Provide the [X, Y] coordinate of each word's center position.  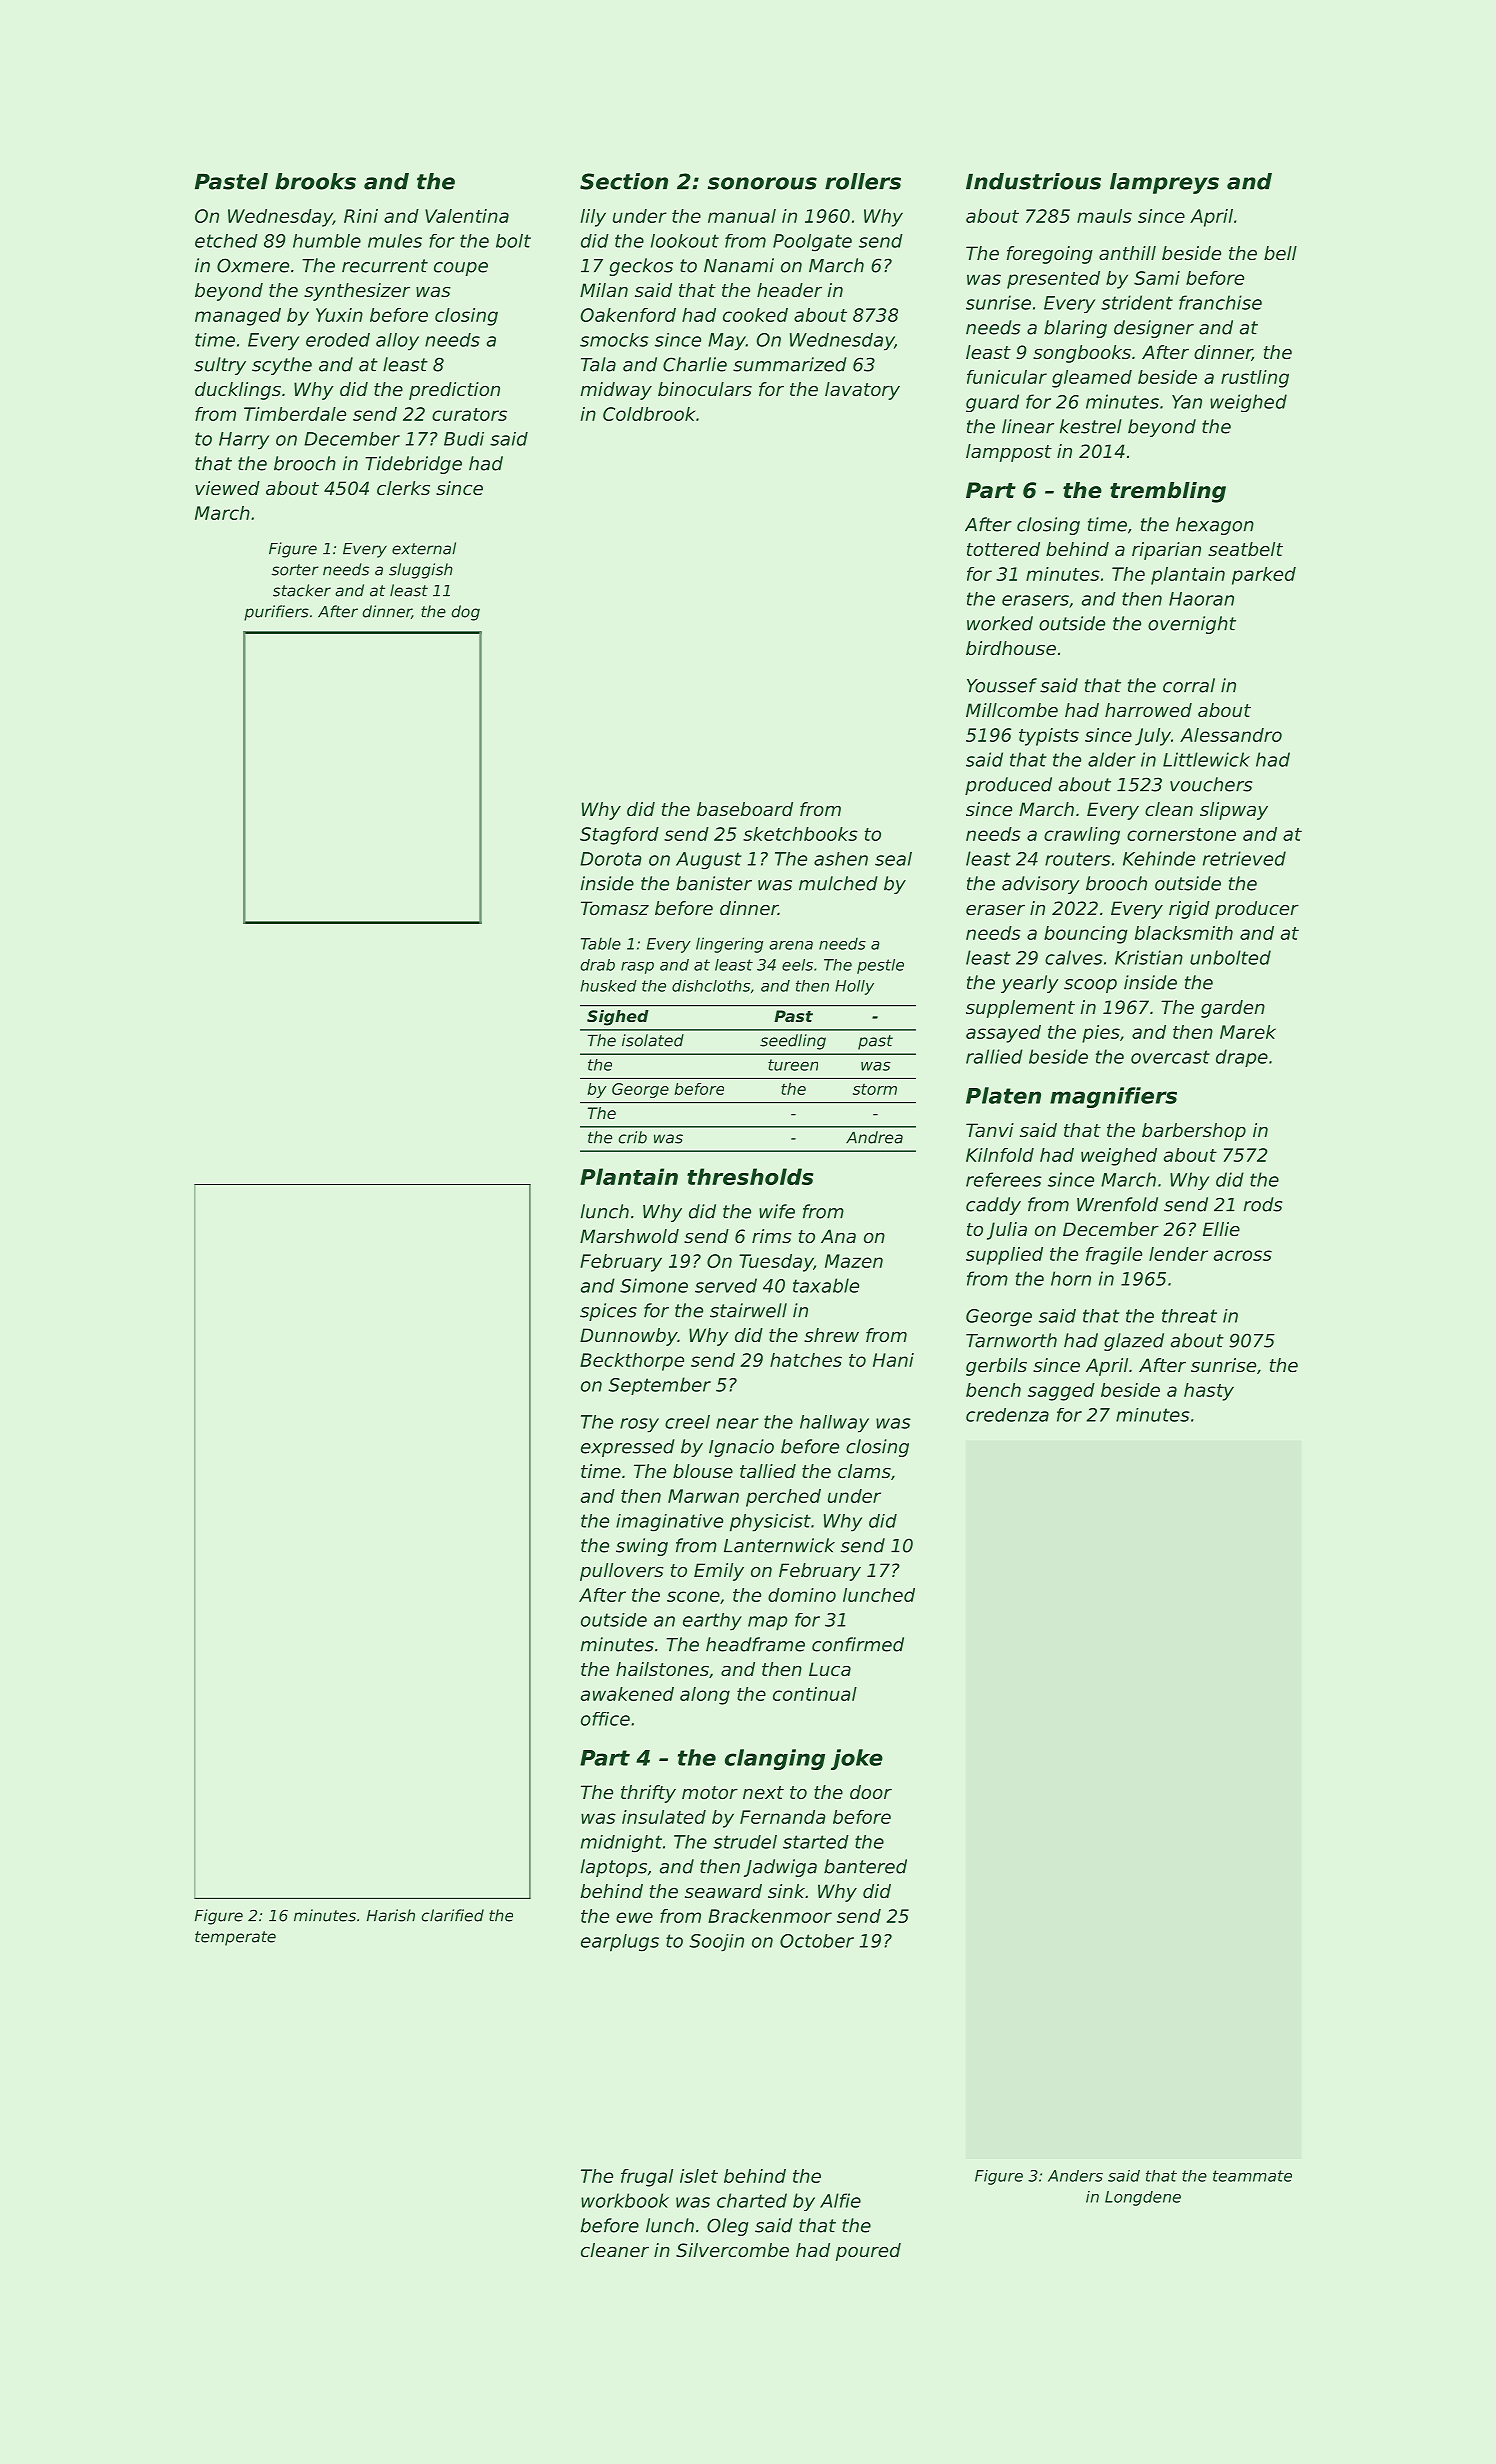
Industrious [1033, 181]
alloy [397, 342]
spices [608, 1312]
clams [864, 1471]
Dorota [610, 859]
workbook [625, 2200]
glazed [1134, 1342]
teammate [1252, 2176]
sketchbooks [800, 834]
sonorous [762, 183]
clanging [775, 1759]
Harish [391, 1915]
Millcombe [1012, 710]
